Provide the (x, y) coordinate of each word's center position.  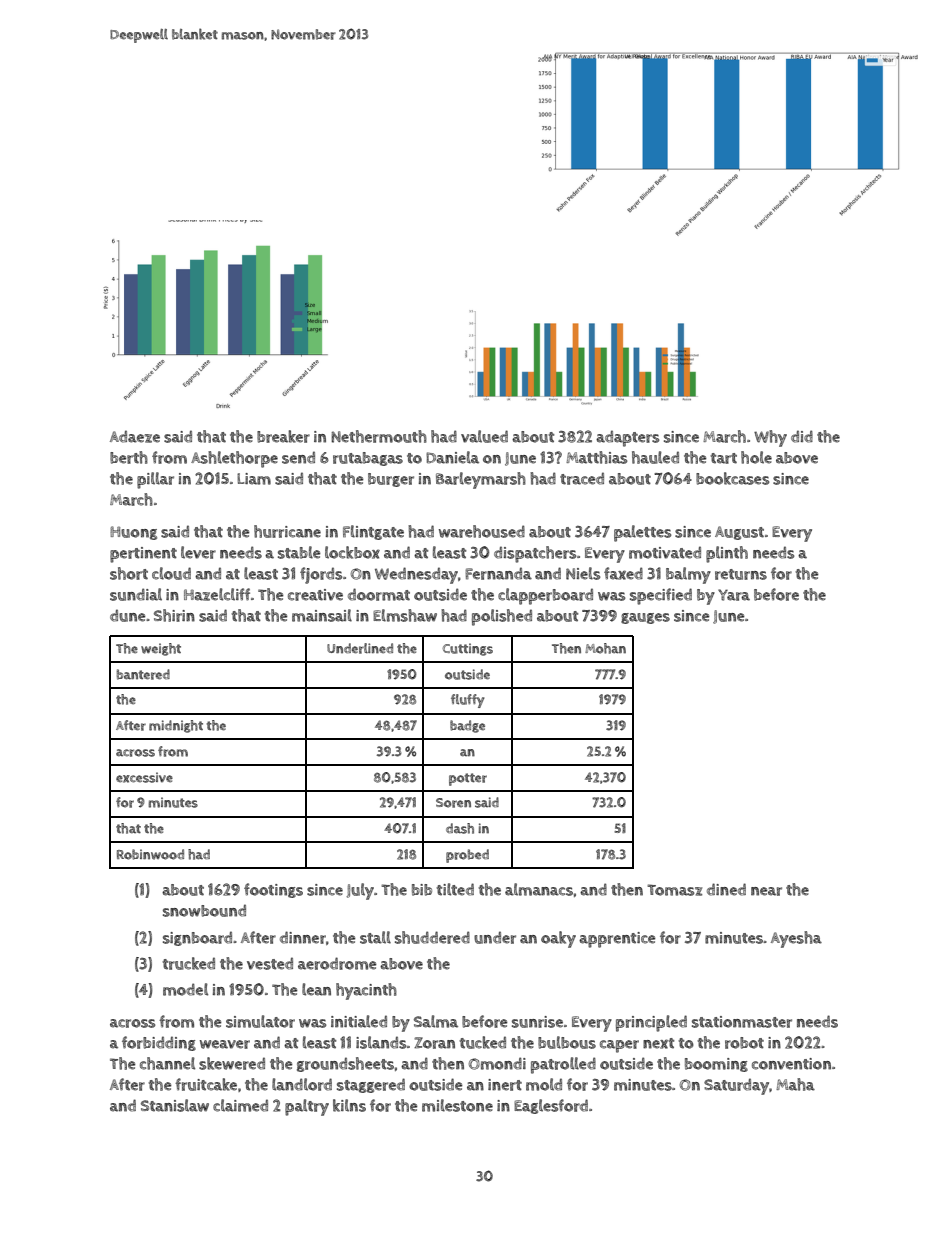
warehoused (482, 531)
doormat (379, 594)
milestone (457, 1105)
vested (270, 963)
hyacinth (366, 991)
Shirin (174, 615)
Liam (254, 479)
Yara (734, 595)
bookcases (732, 478)
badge (467, 726)
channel (167, 1063)
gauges (645, 618)
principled (651, 1023)
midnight (176, 726)
